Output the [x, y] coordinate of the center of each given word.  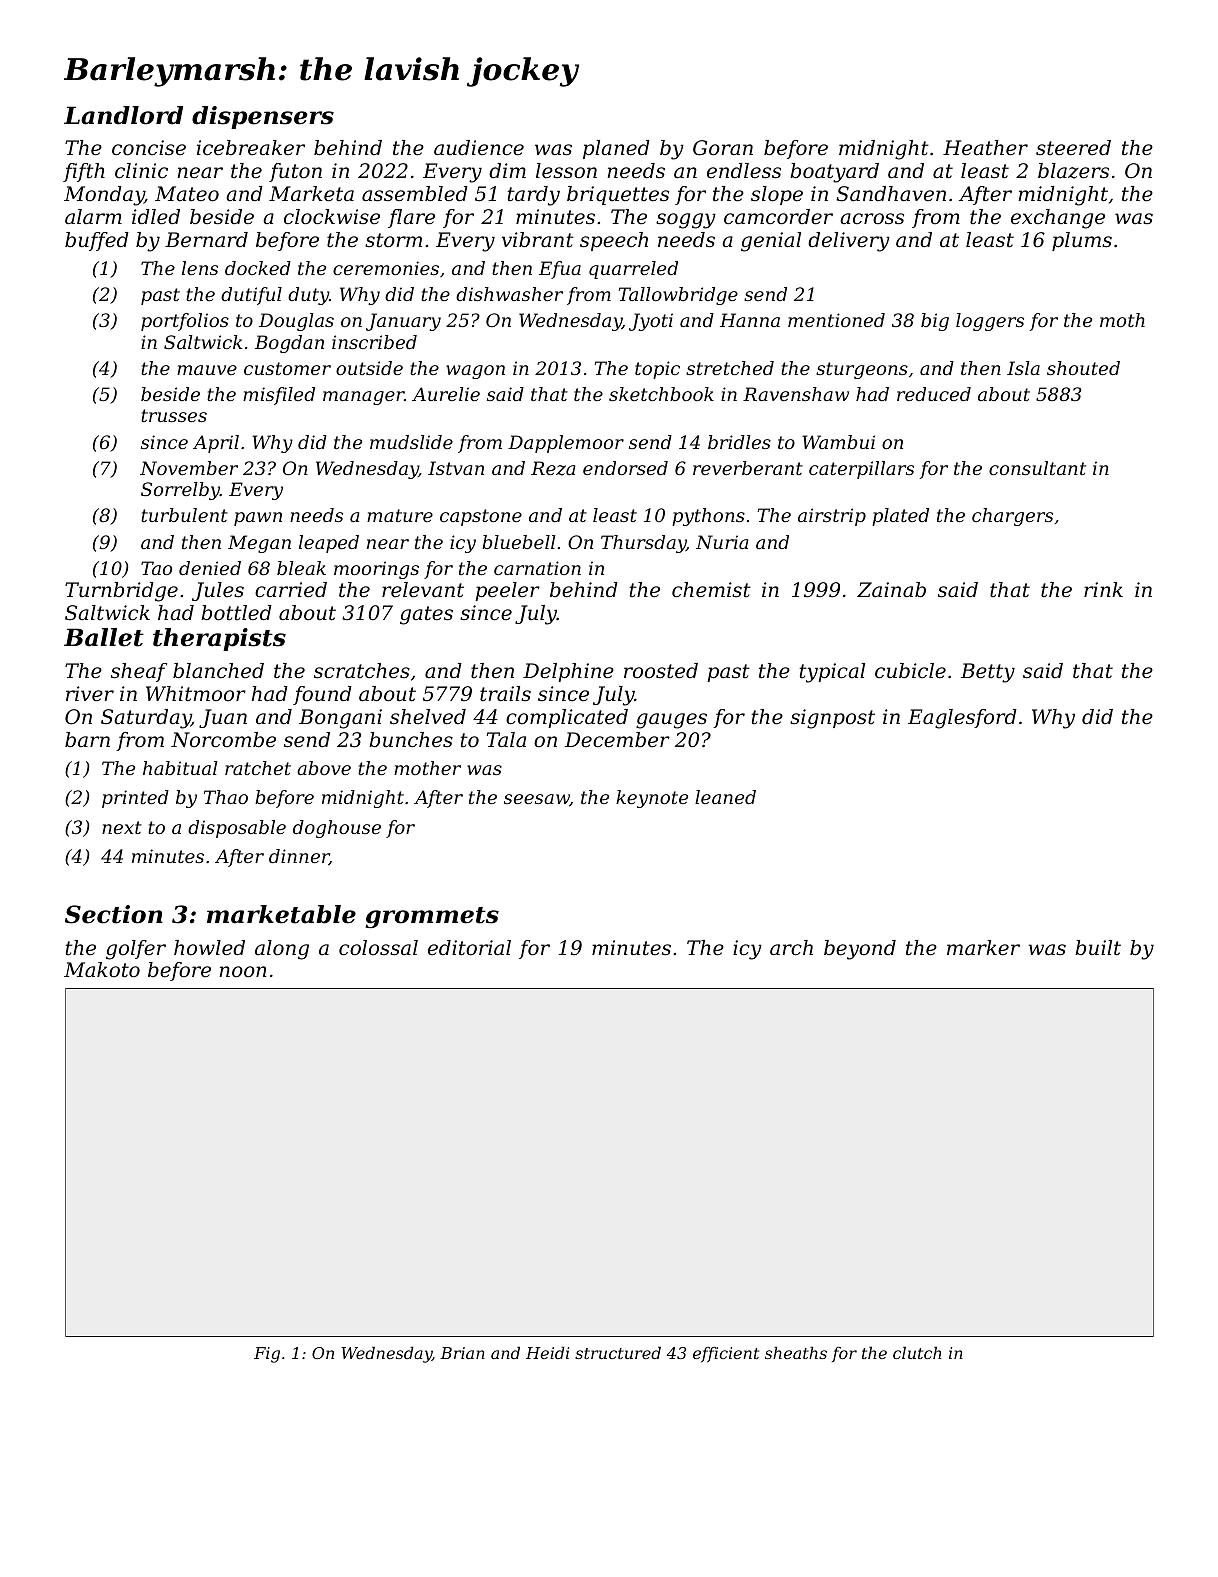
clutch [917, 1352]
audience [479, 148]
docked [258, 268]
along [282, 950]
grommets [432, 917]
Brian [462, 1353]
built [1098, 948]
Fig [267, 1355]
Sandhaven [891, 194]
